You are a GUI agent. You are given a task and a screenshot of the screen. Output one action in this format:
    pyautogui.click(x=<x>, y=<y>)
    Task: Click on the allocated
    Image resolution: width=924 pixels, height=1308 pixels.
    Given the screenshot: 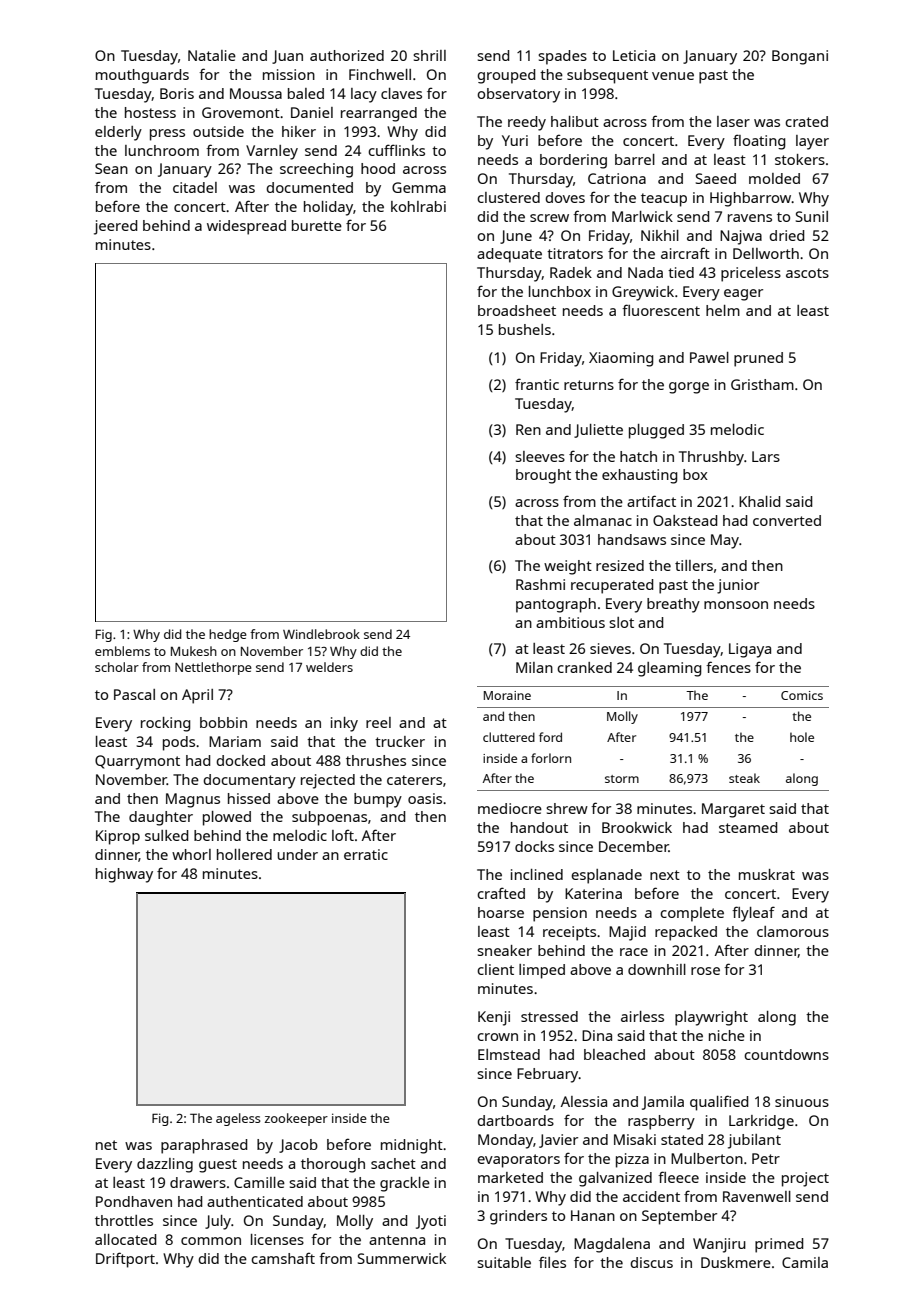 What is the action you would take?
    pyautogui.click(x=125, y=1239)
